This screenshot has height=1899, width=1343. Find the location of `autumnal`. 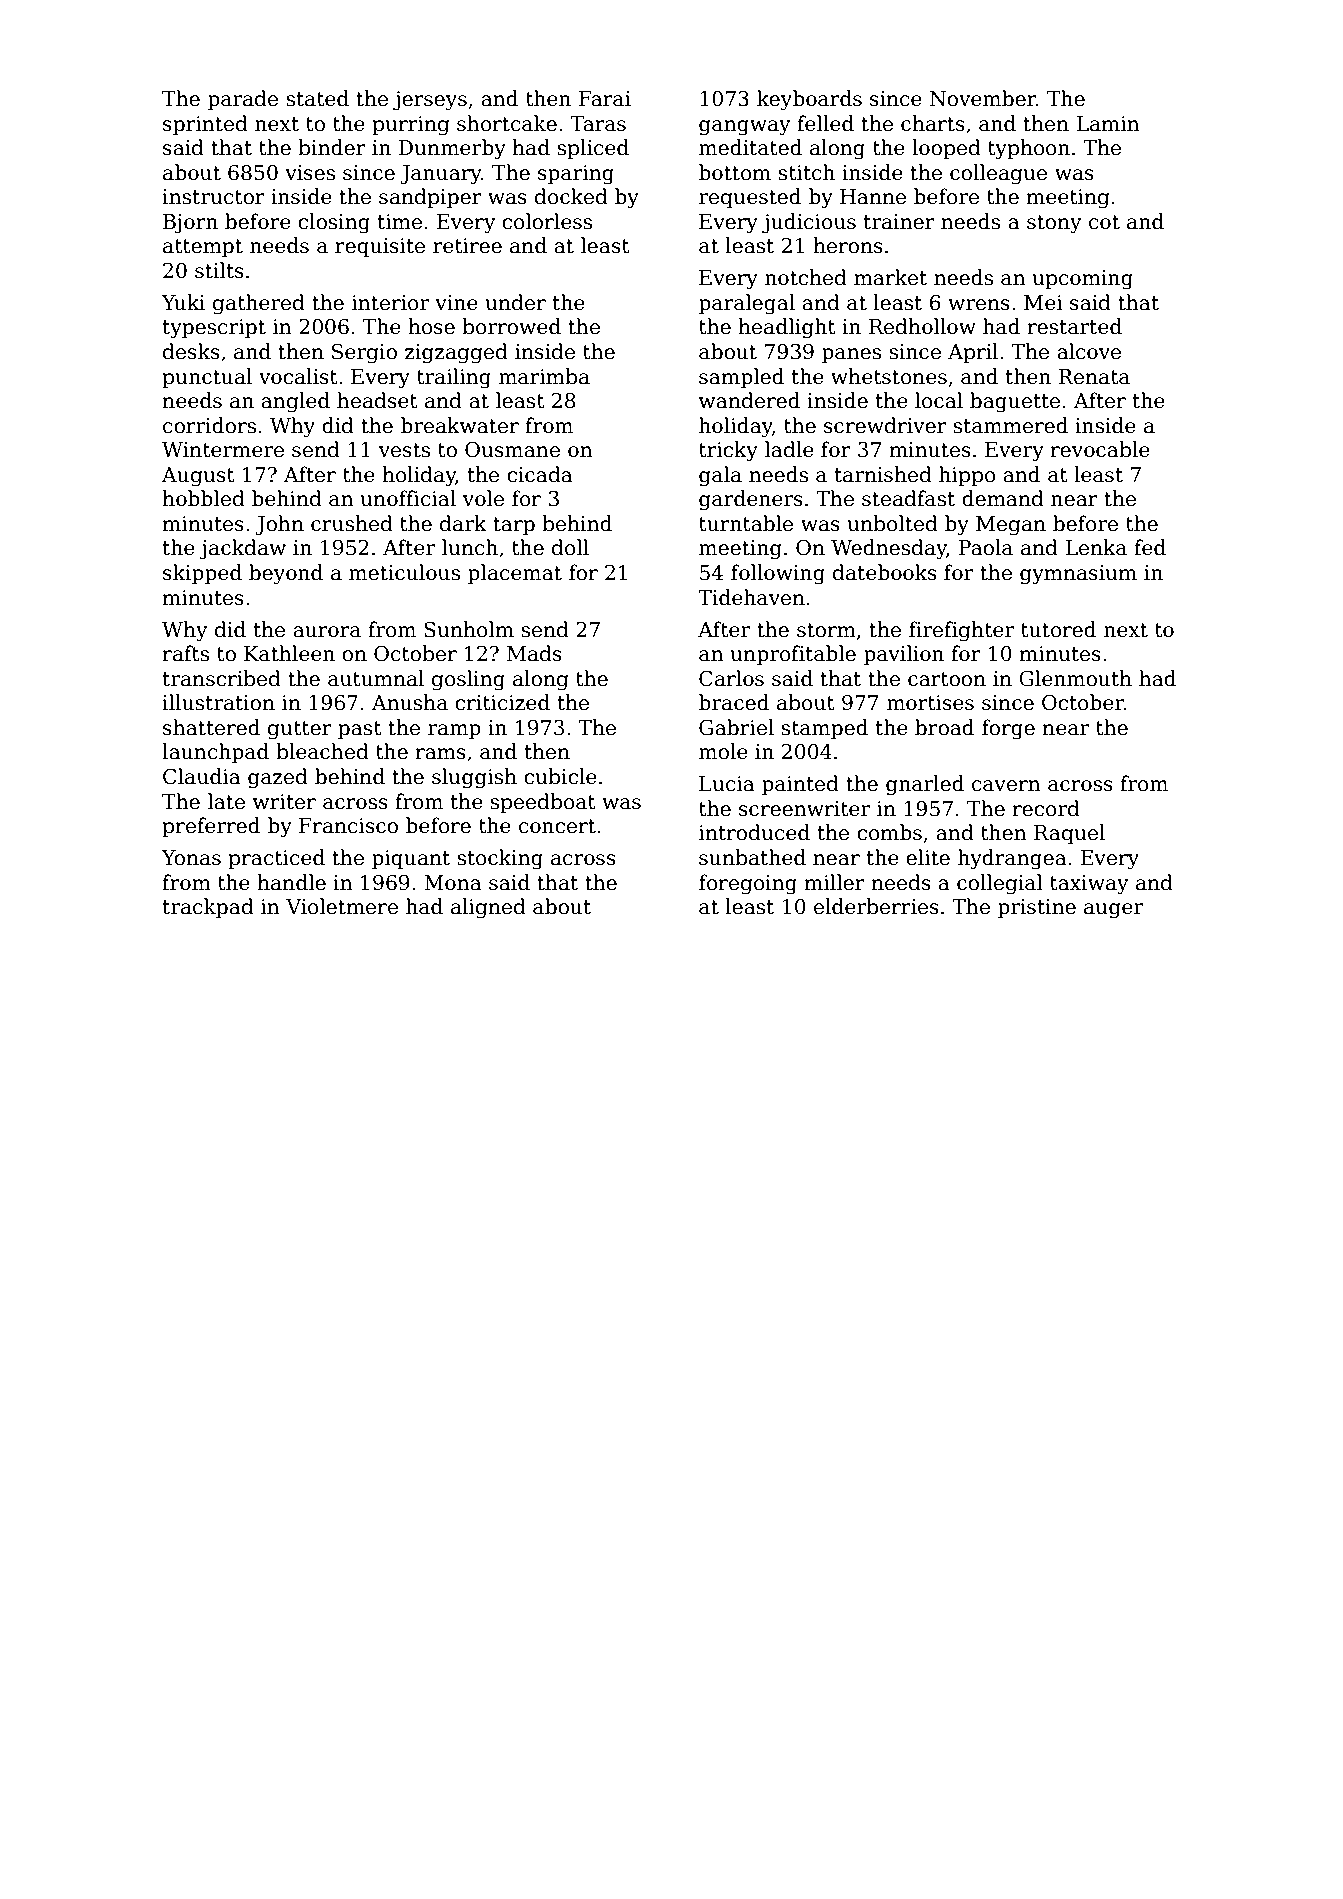

autumnal is located at coordinates (376, 678).
